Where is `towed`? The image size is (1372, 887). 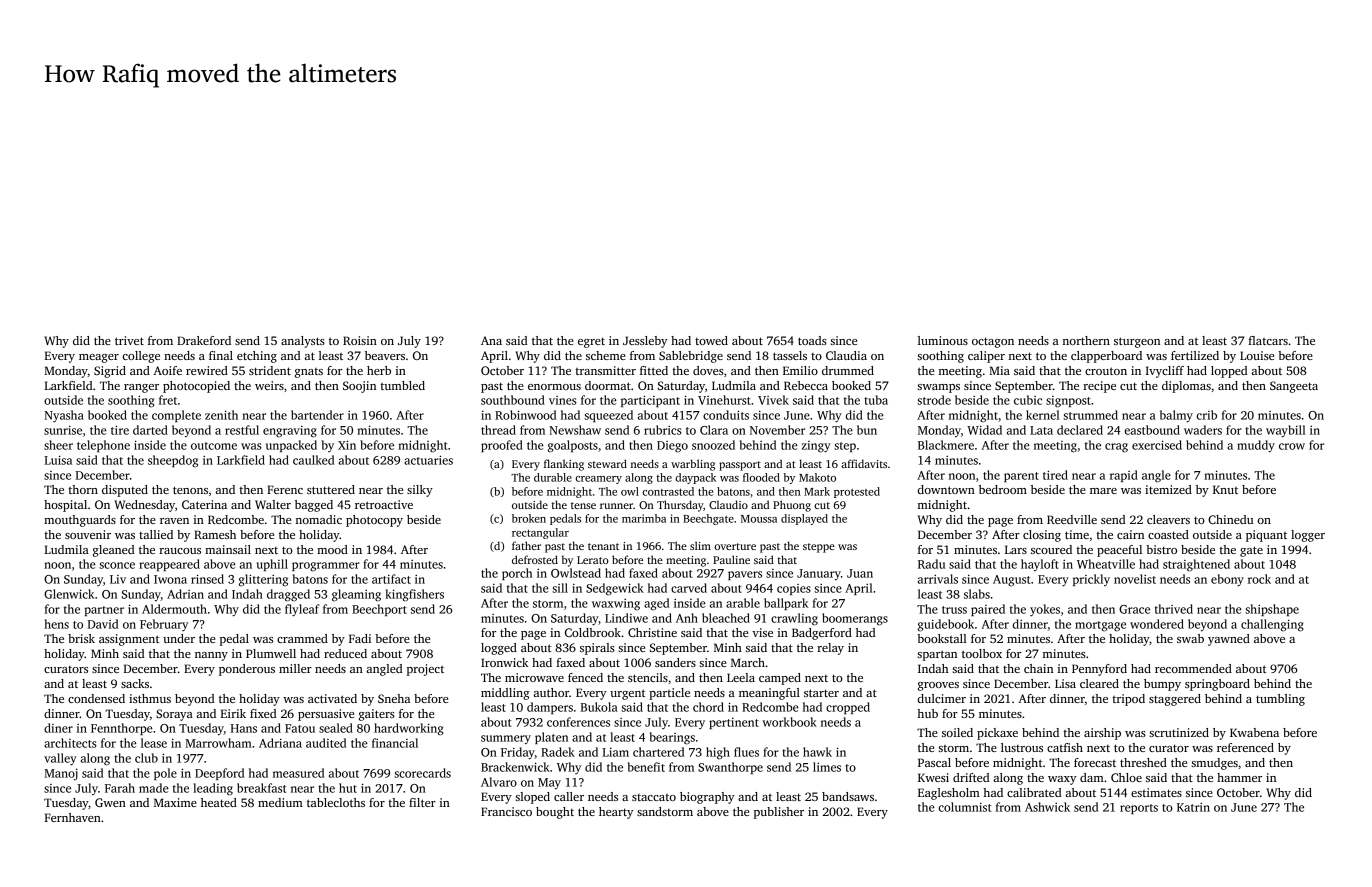
towed is located at coordinates (711, 340).
